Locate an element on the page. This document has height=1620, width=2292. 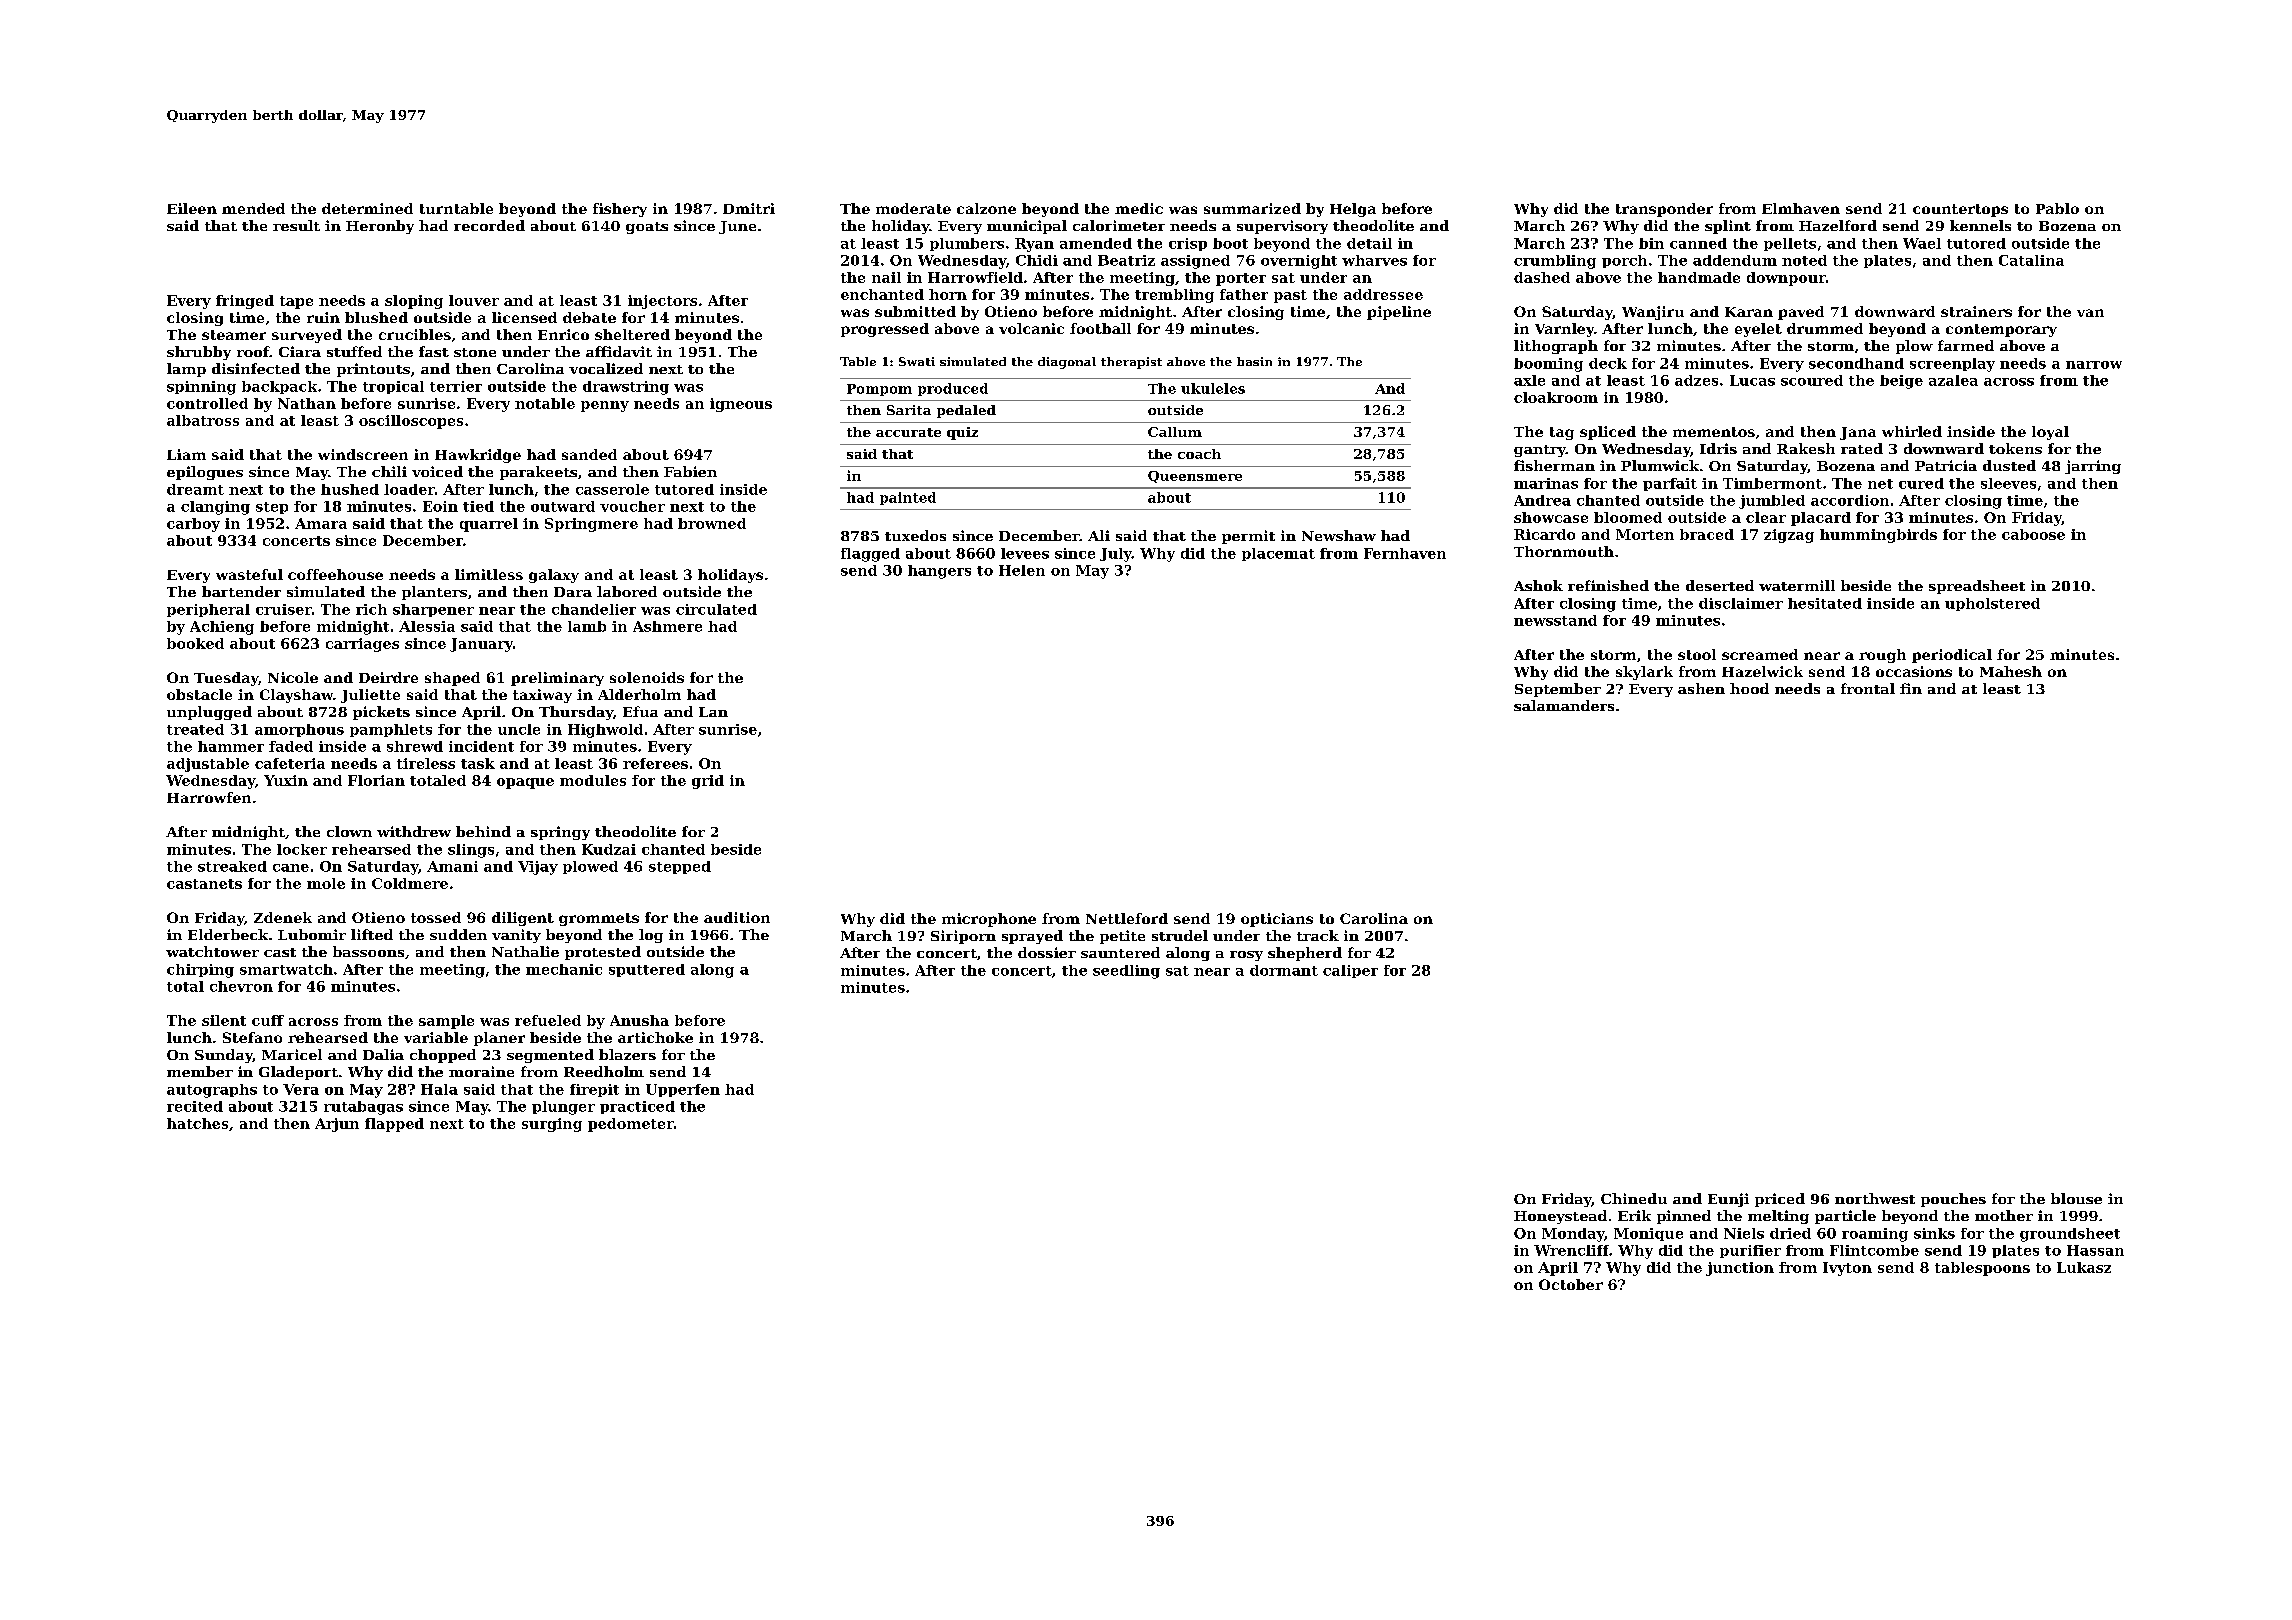
Eunji is located at coordinates (1728, 1200).
